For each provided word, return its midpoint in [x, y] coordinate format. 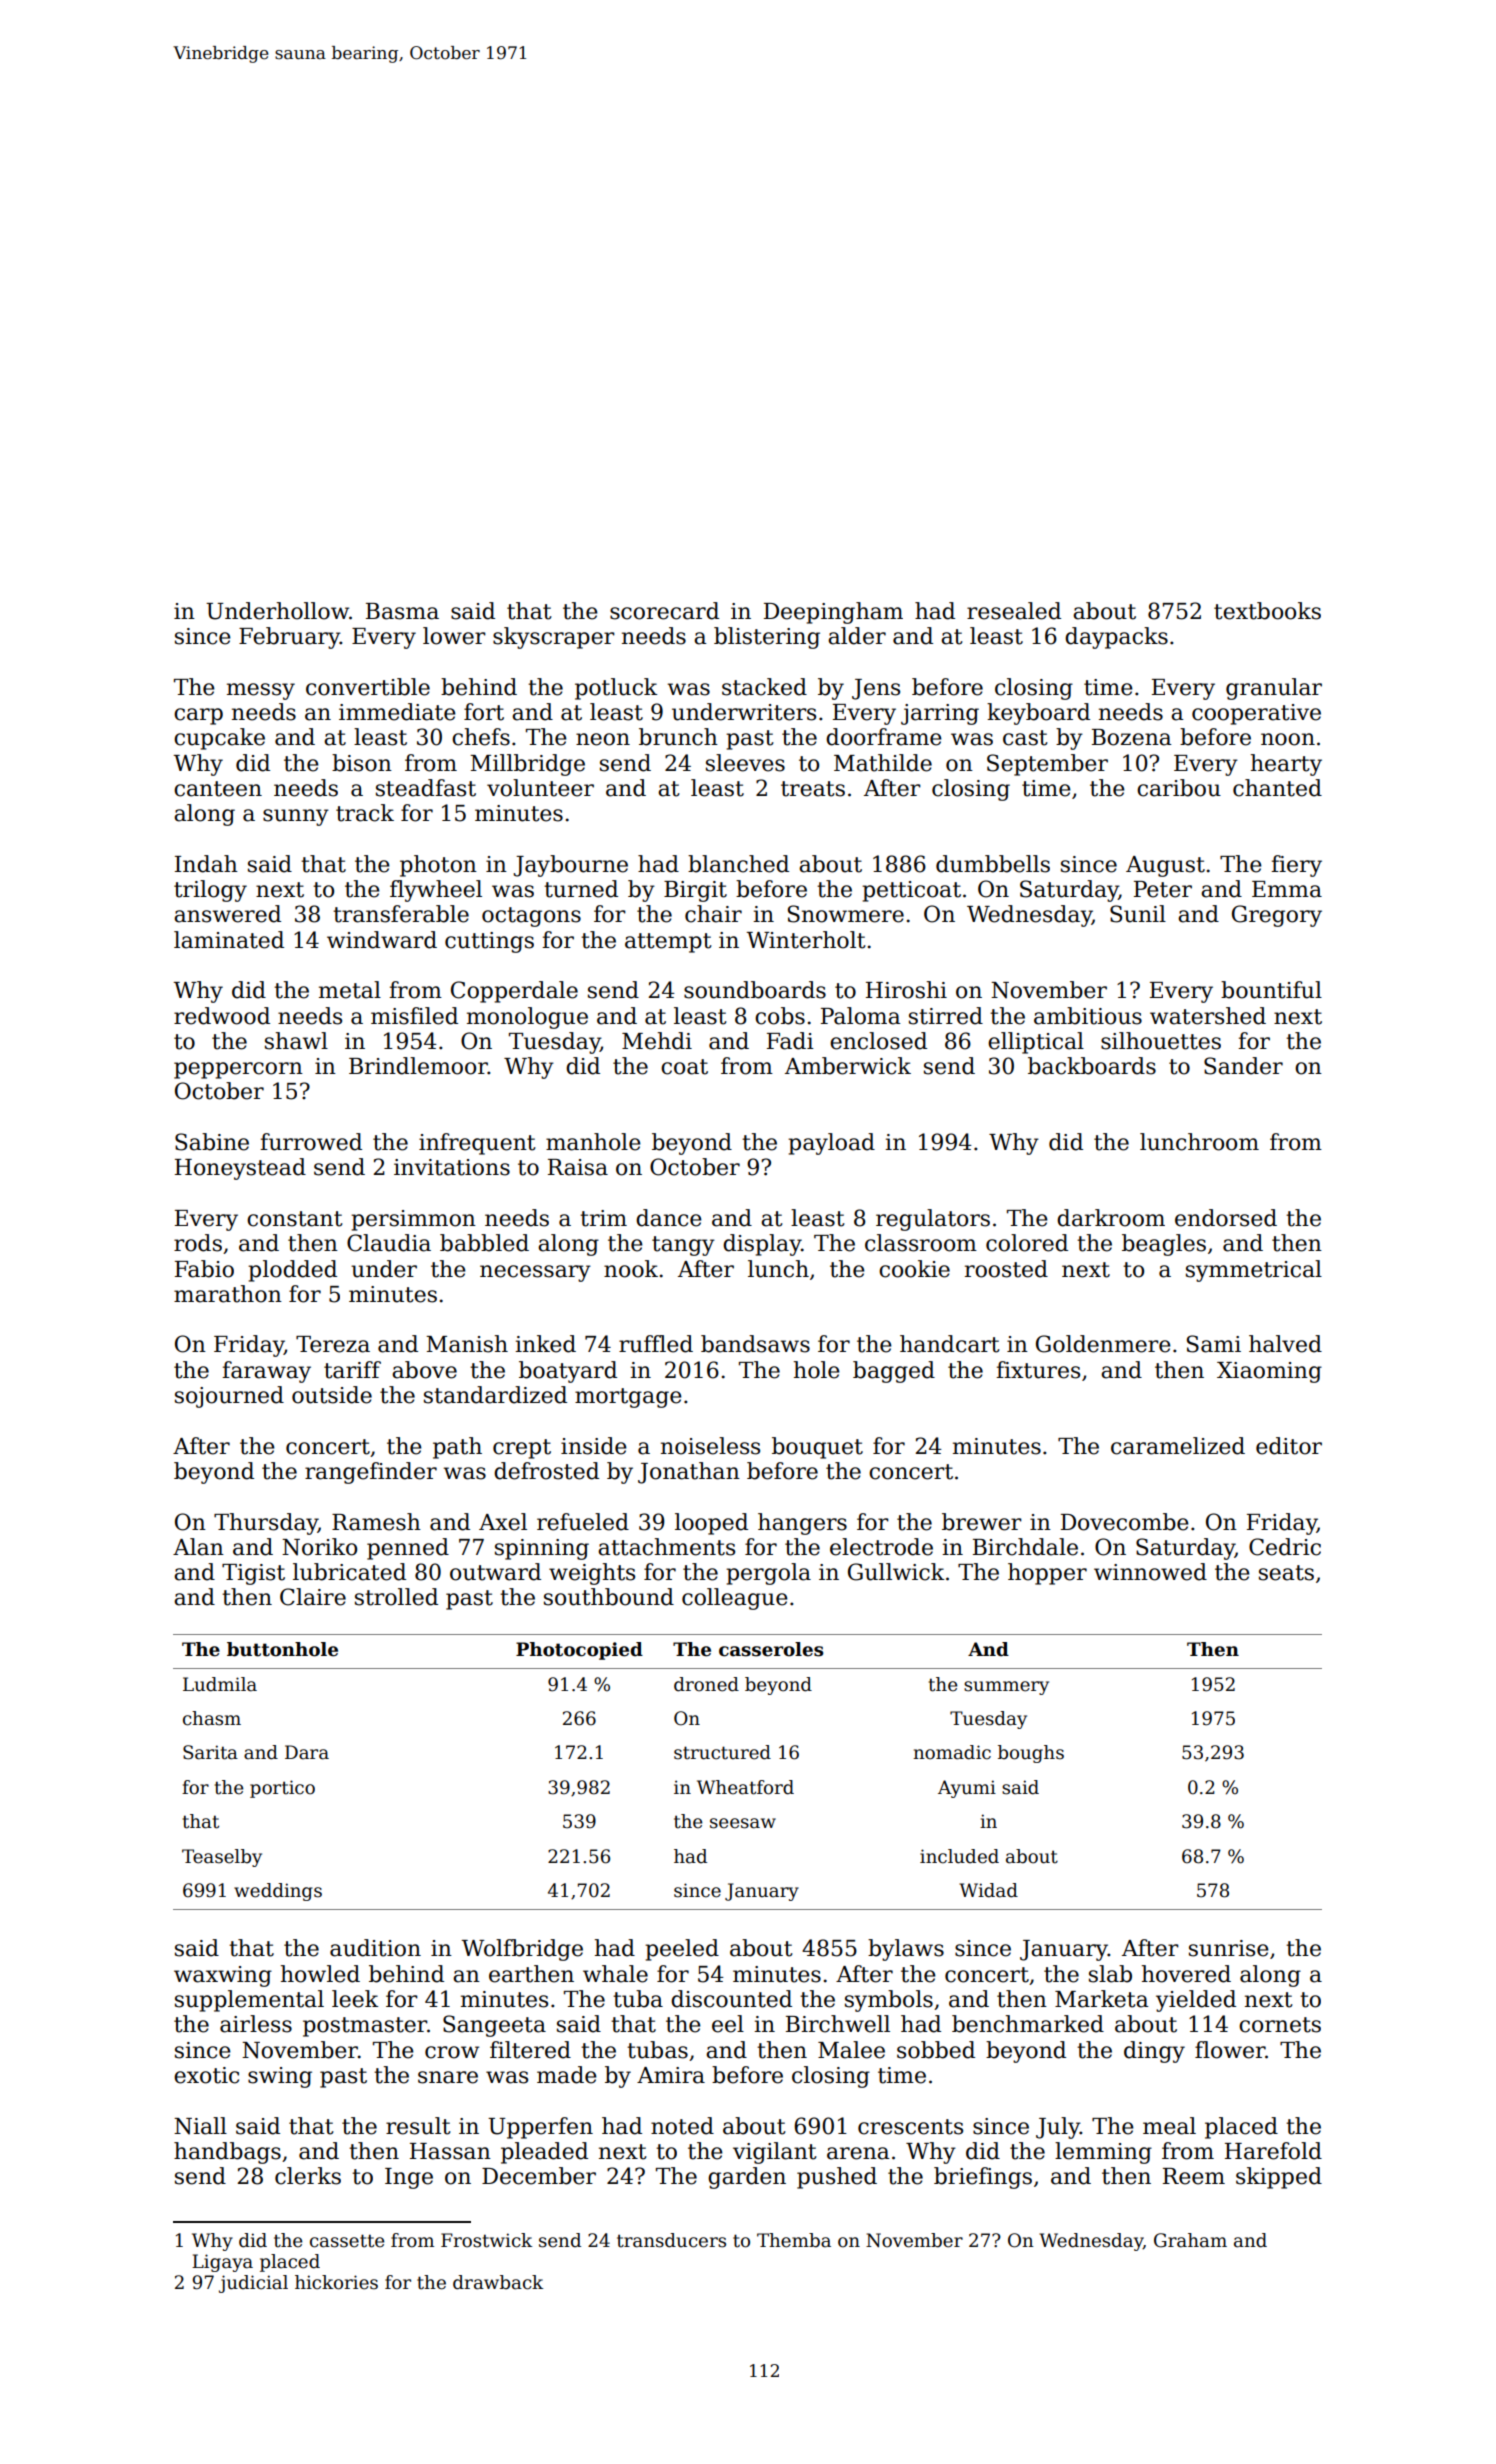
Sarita [210, 1752]
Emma [1287, 889]
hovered [1186, 1974]
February [289, 638]
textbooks [1267, 611]
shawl [296, 1041]
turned [581, 889]
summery [1006, 1688]
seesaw [743, 1823]
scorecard [664, 611]
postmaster [365, 2027]
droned [706, 1684]
